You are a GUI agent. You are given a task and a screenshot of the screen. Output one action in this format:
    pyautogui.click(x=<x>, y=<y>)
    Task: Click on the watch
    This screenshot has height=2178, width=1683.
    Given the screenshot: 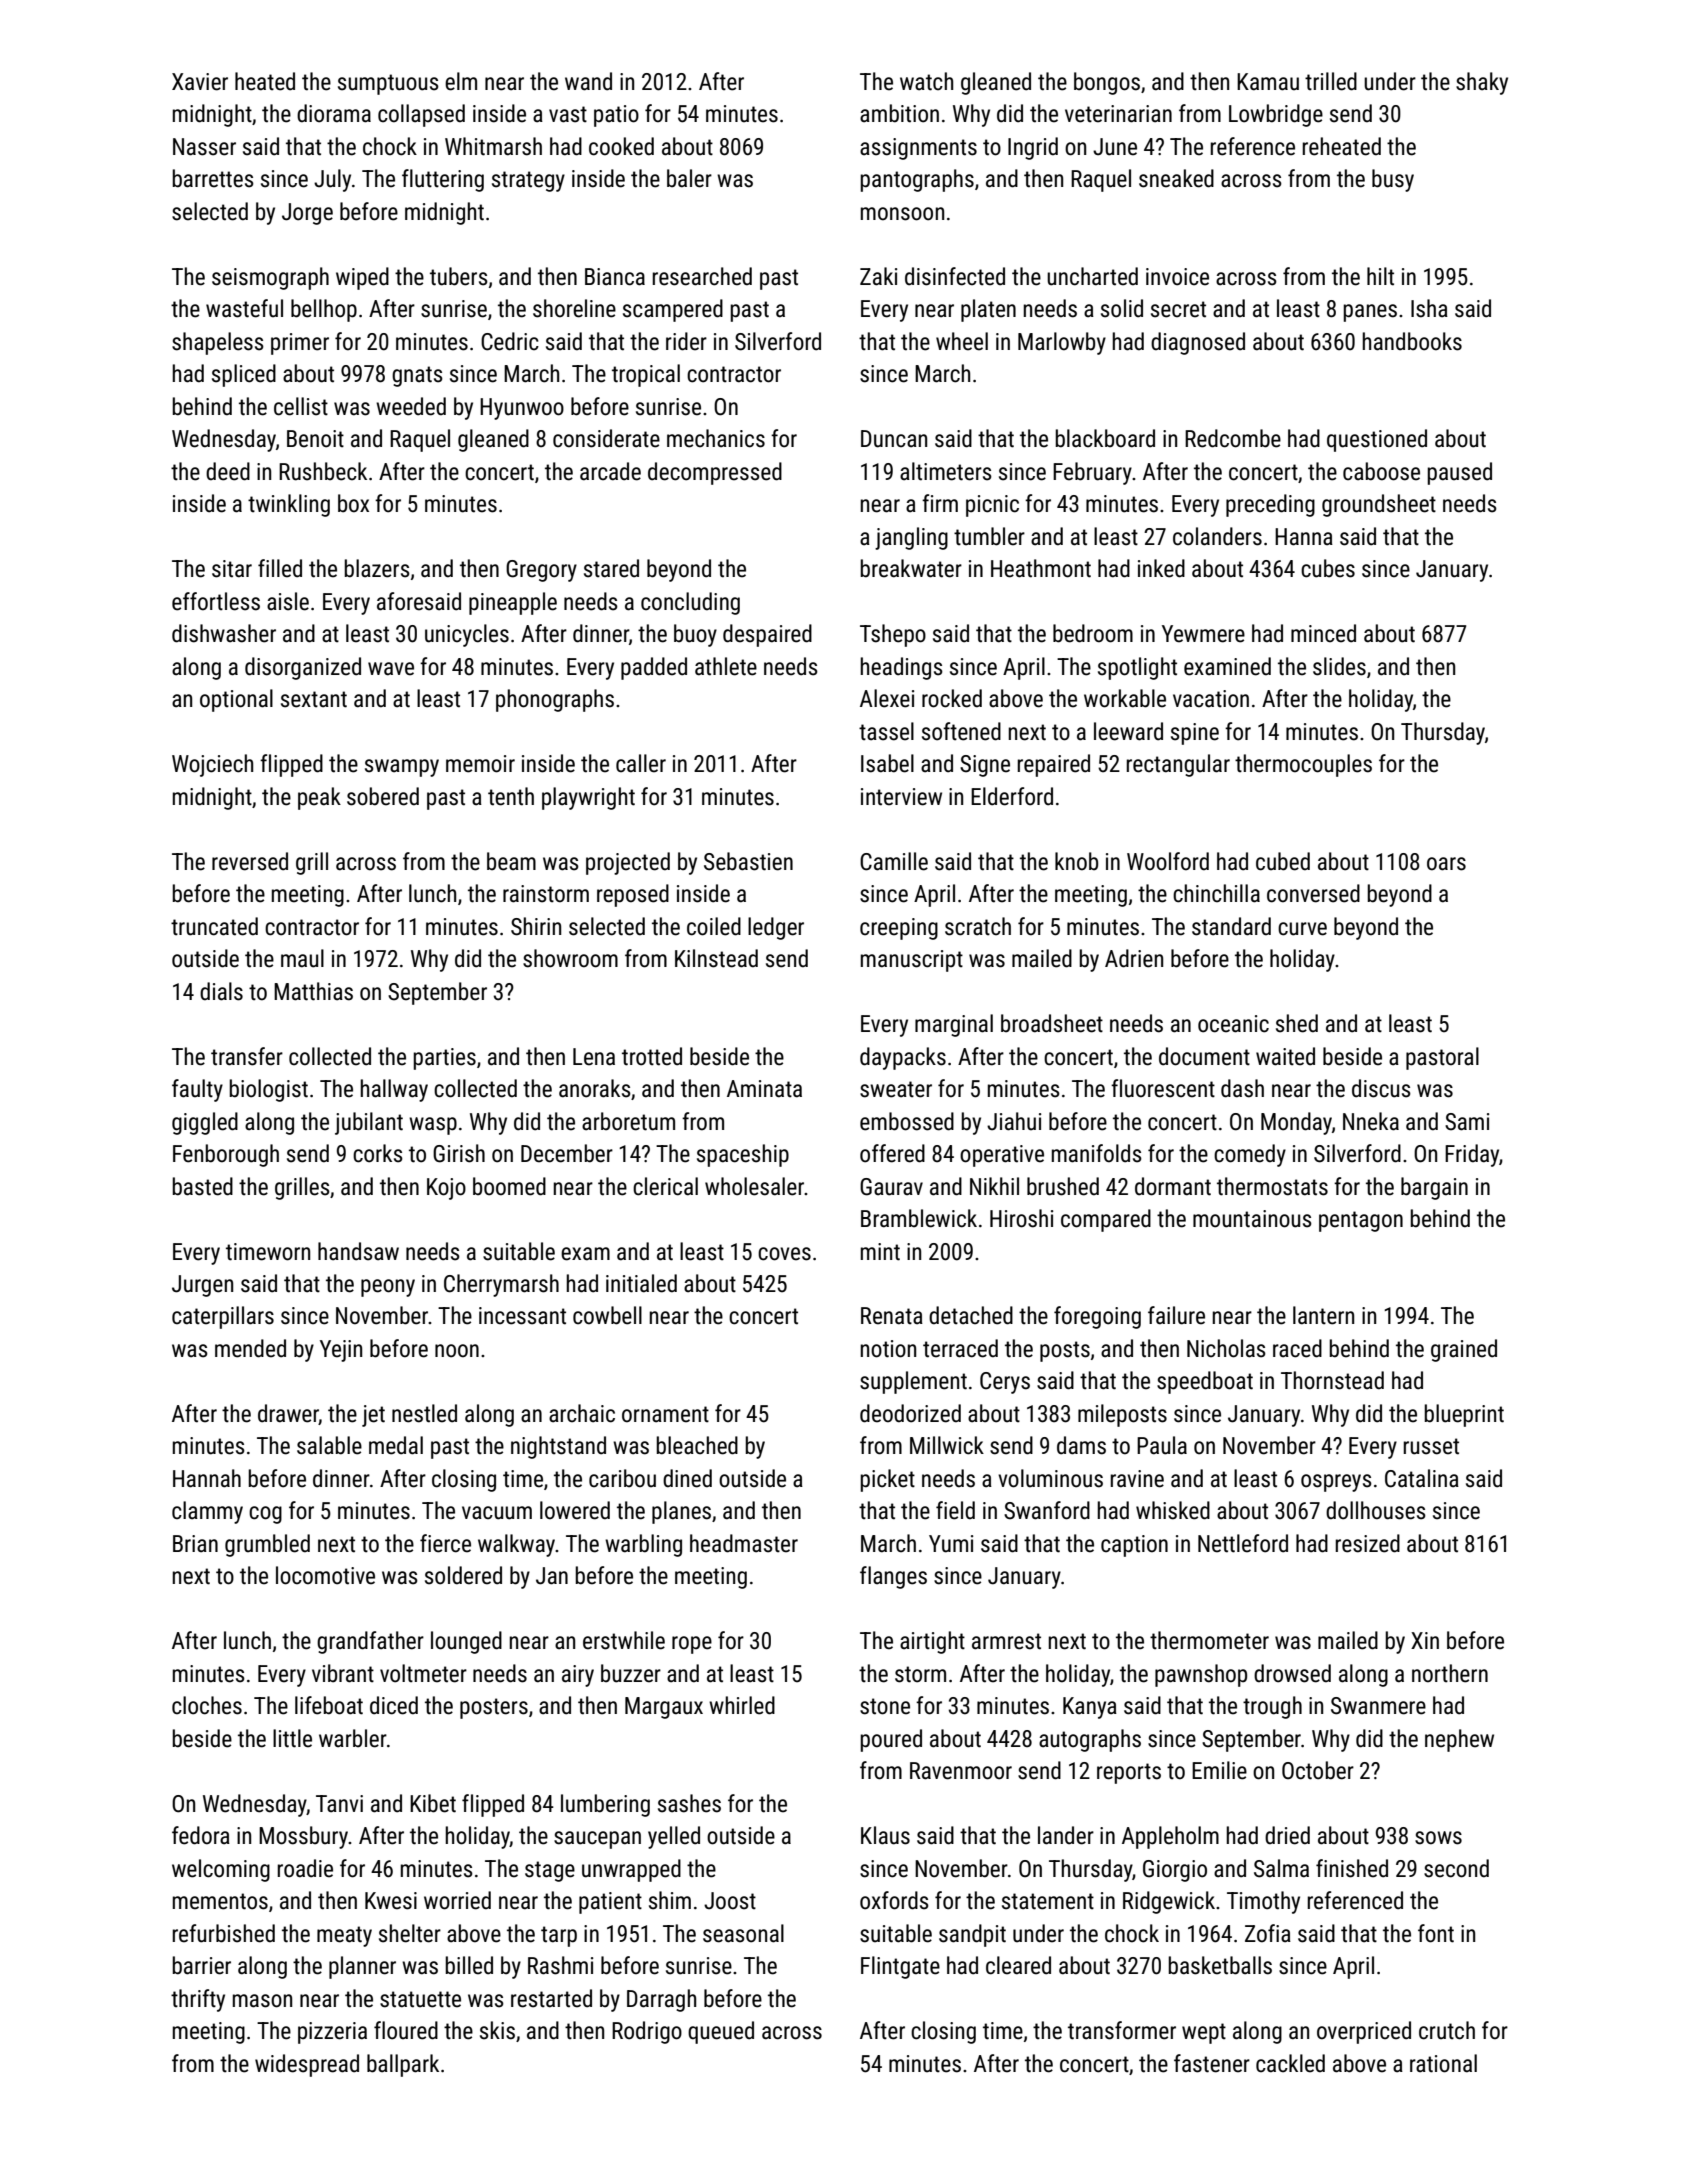 What is the action you would take?
    pyautogui.click(x=926, y=81)
